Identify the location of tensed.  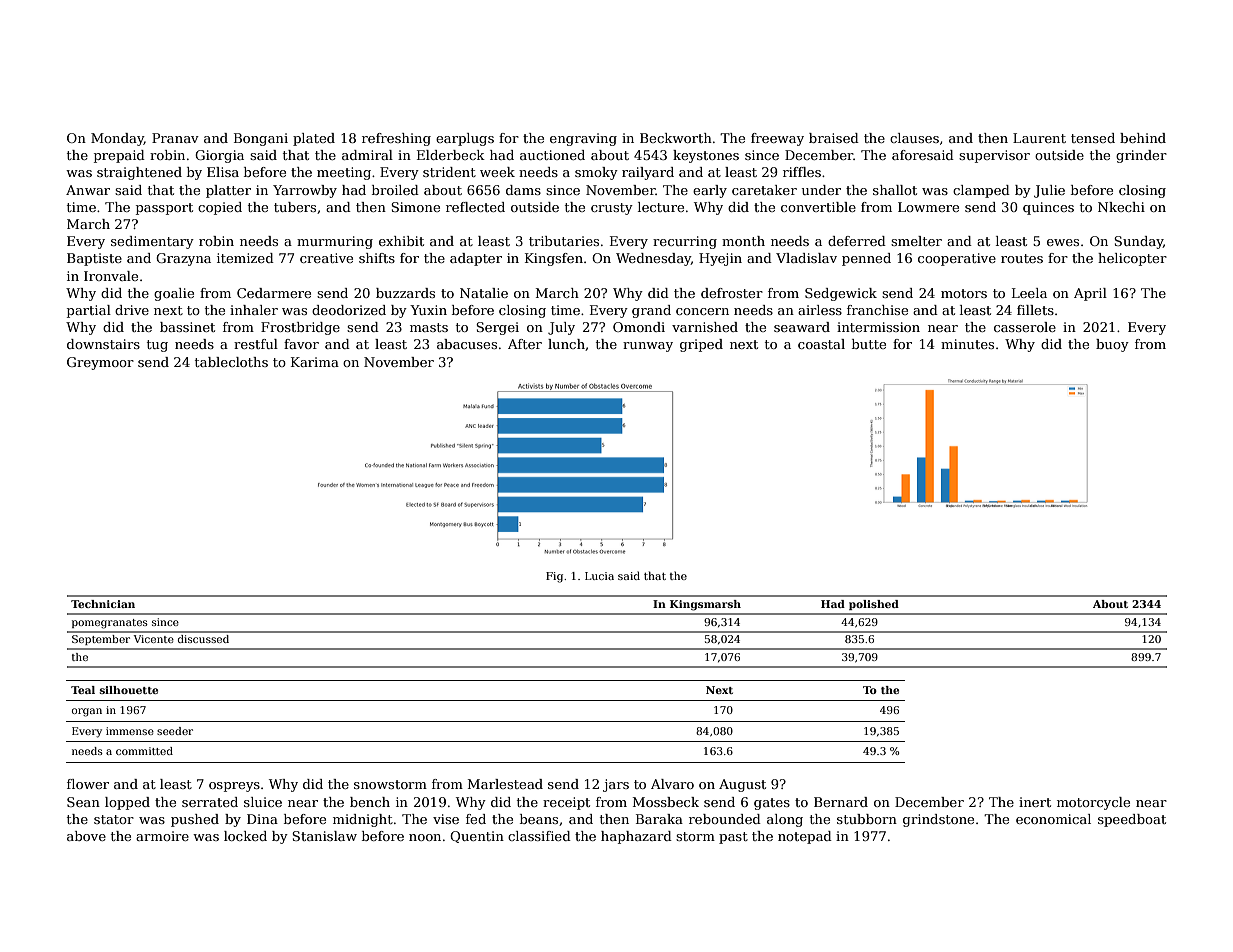
(1093, 138).
